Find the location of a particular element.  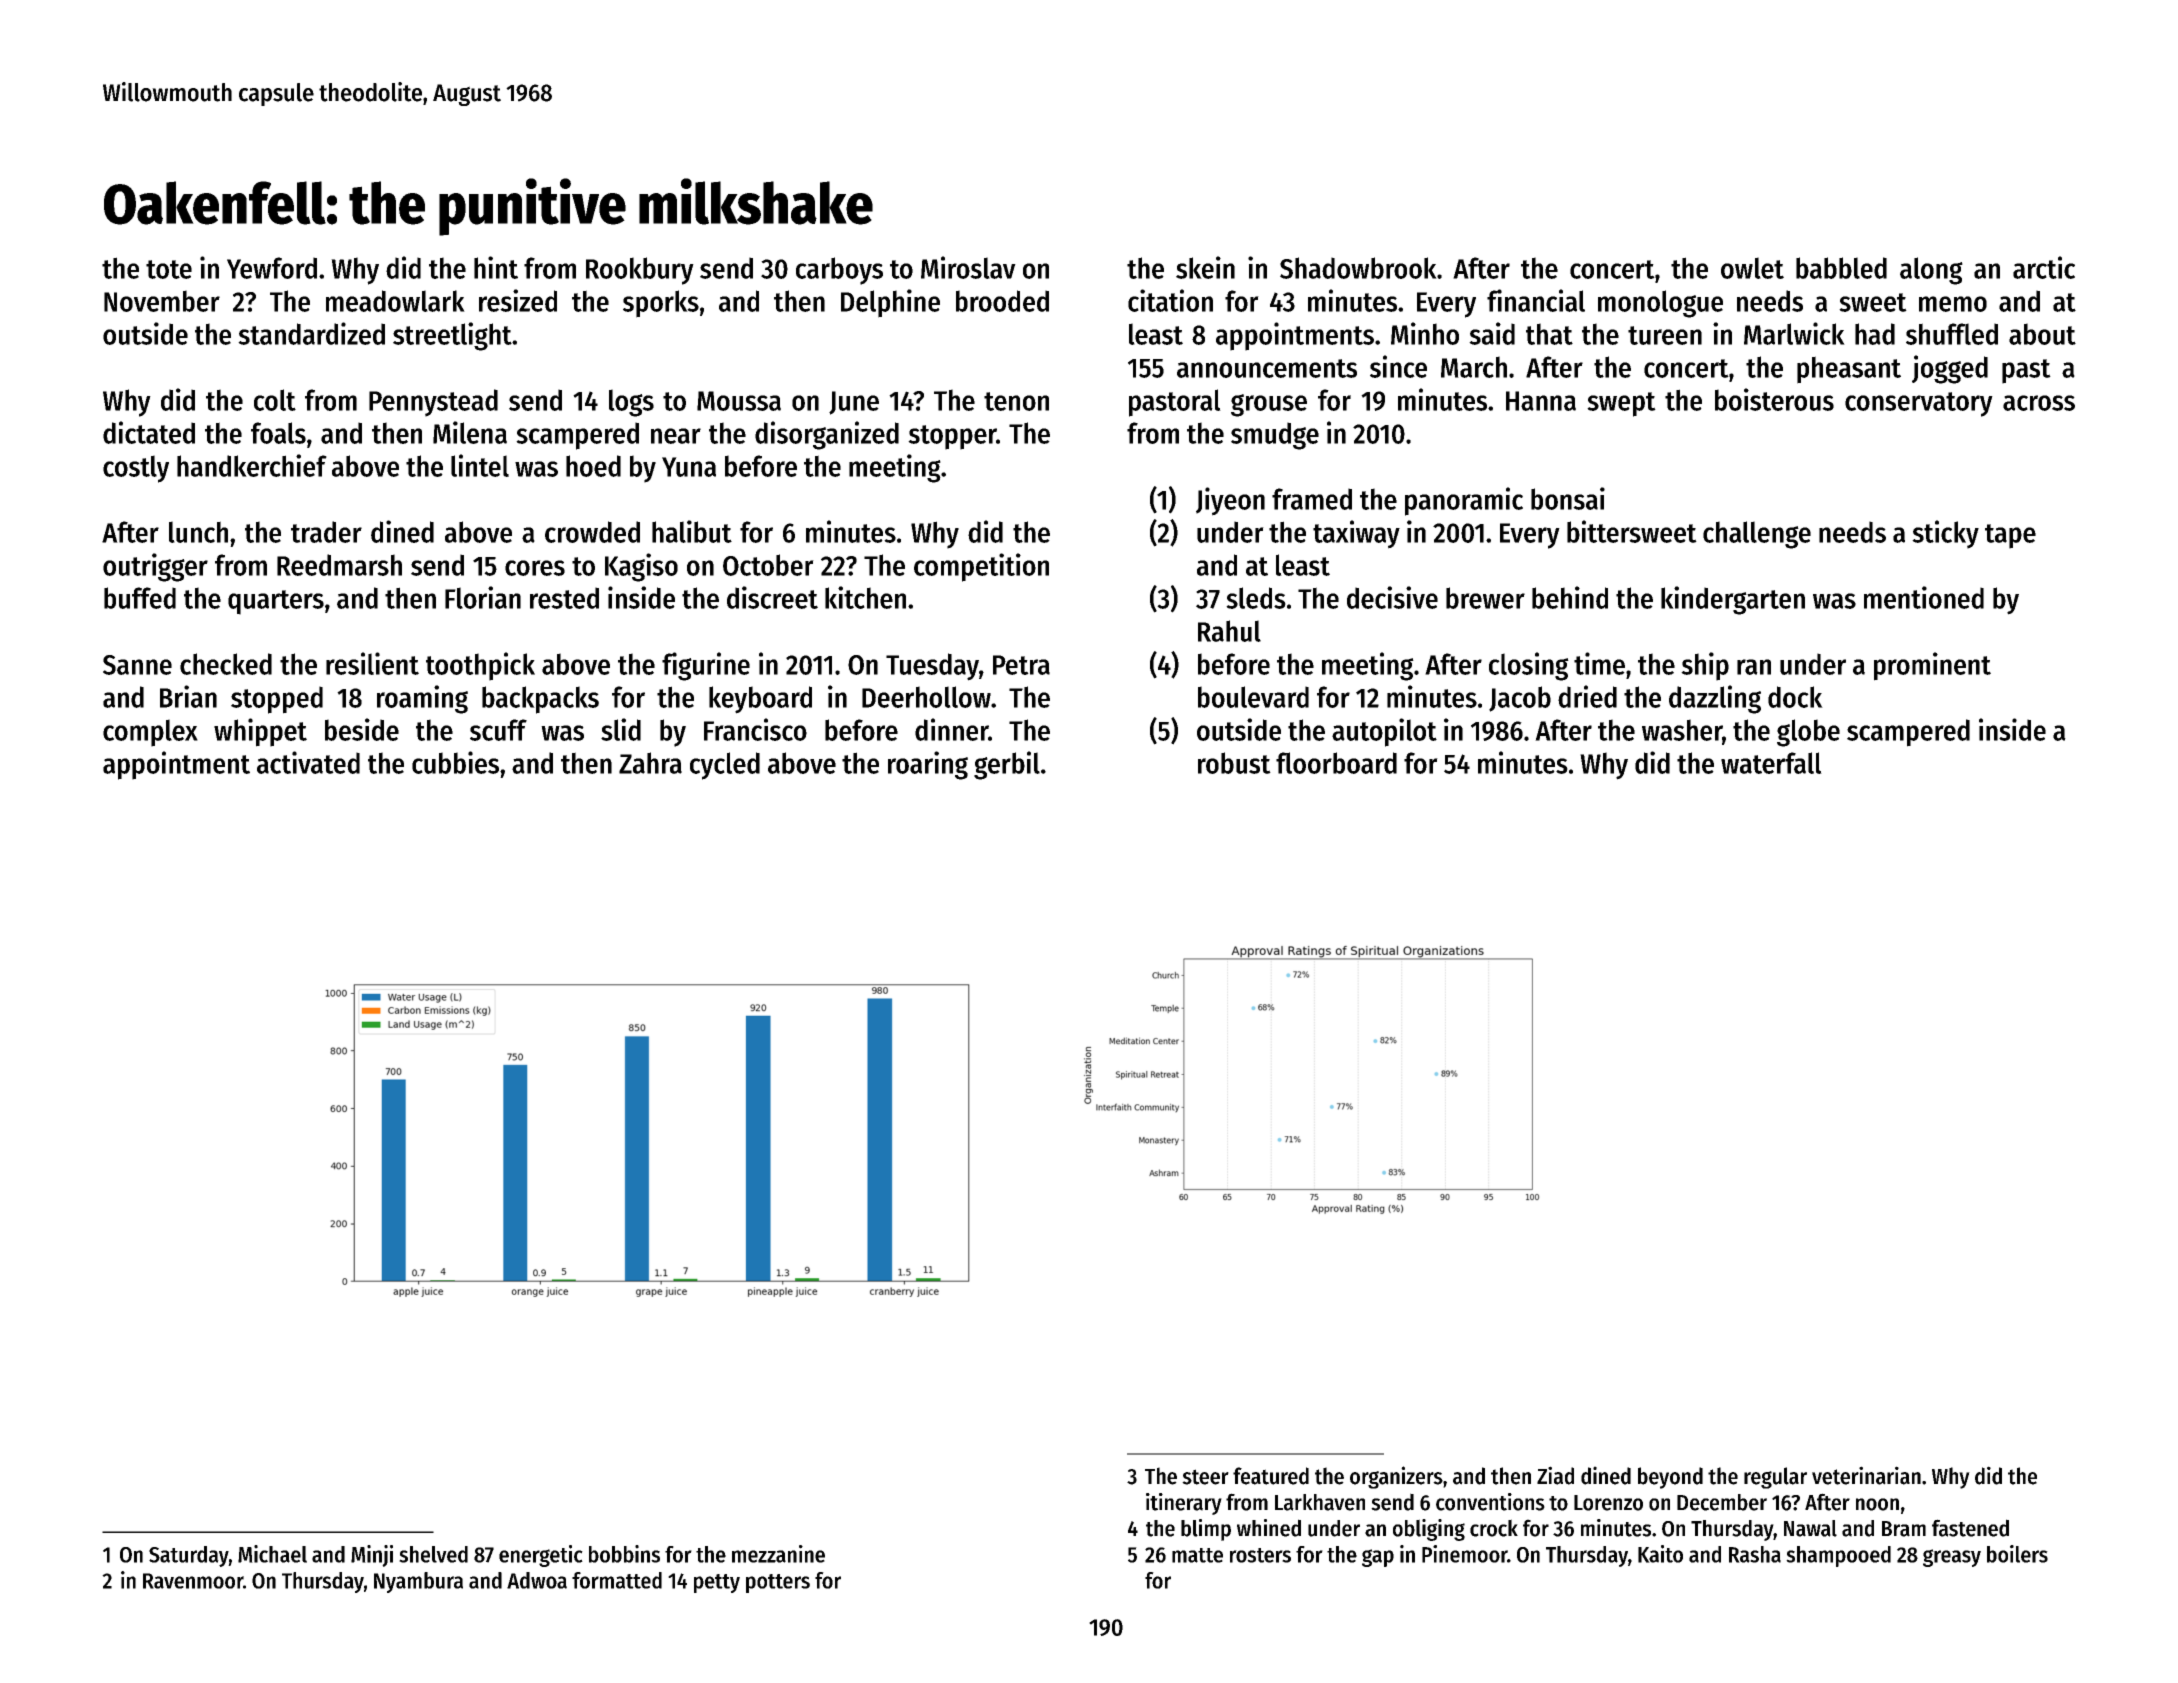

about is located at coordinates (2042, 334).
